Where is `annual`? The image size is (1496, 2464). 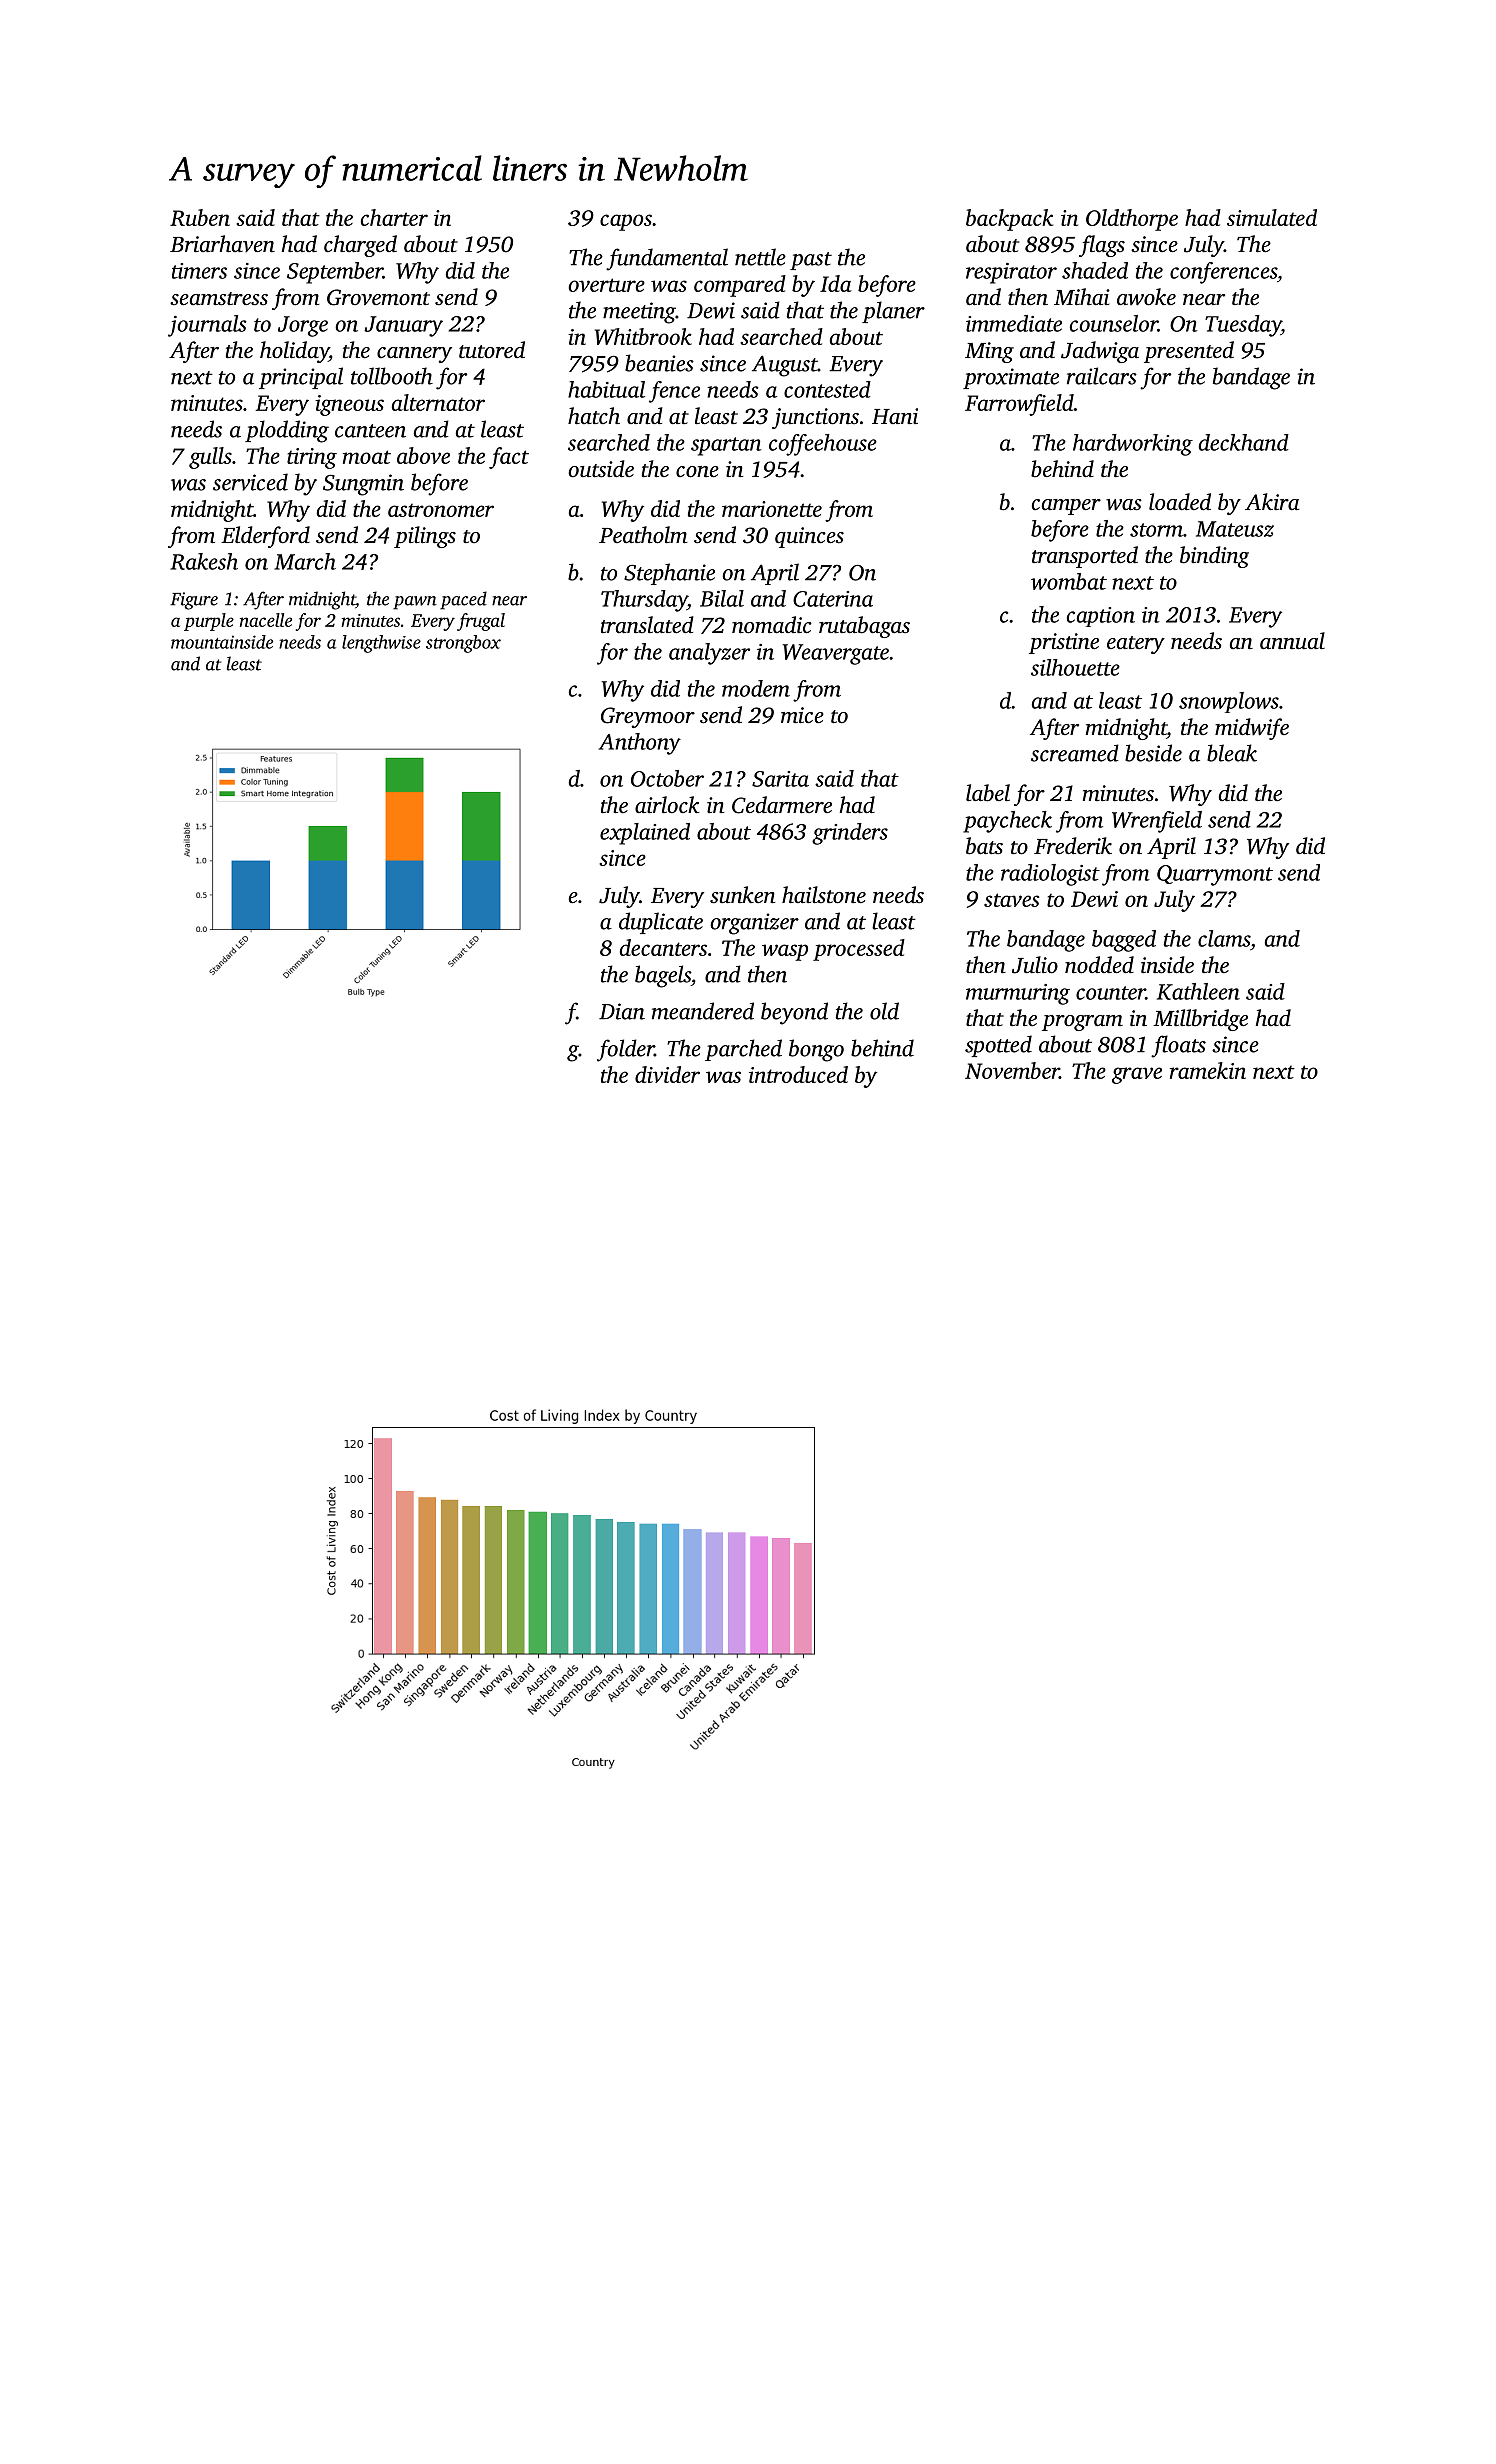 annual is located at coordinates (1292, 641).
